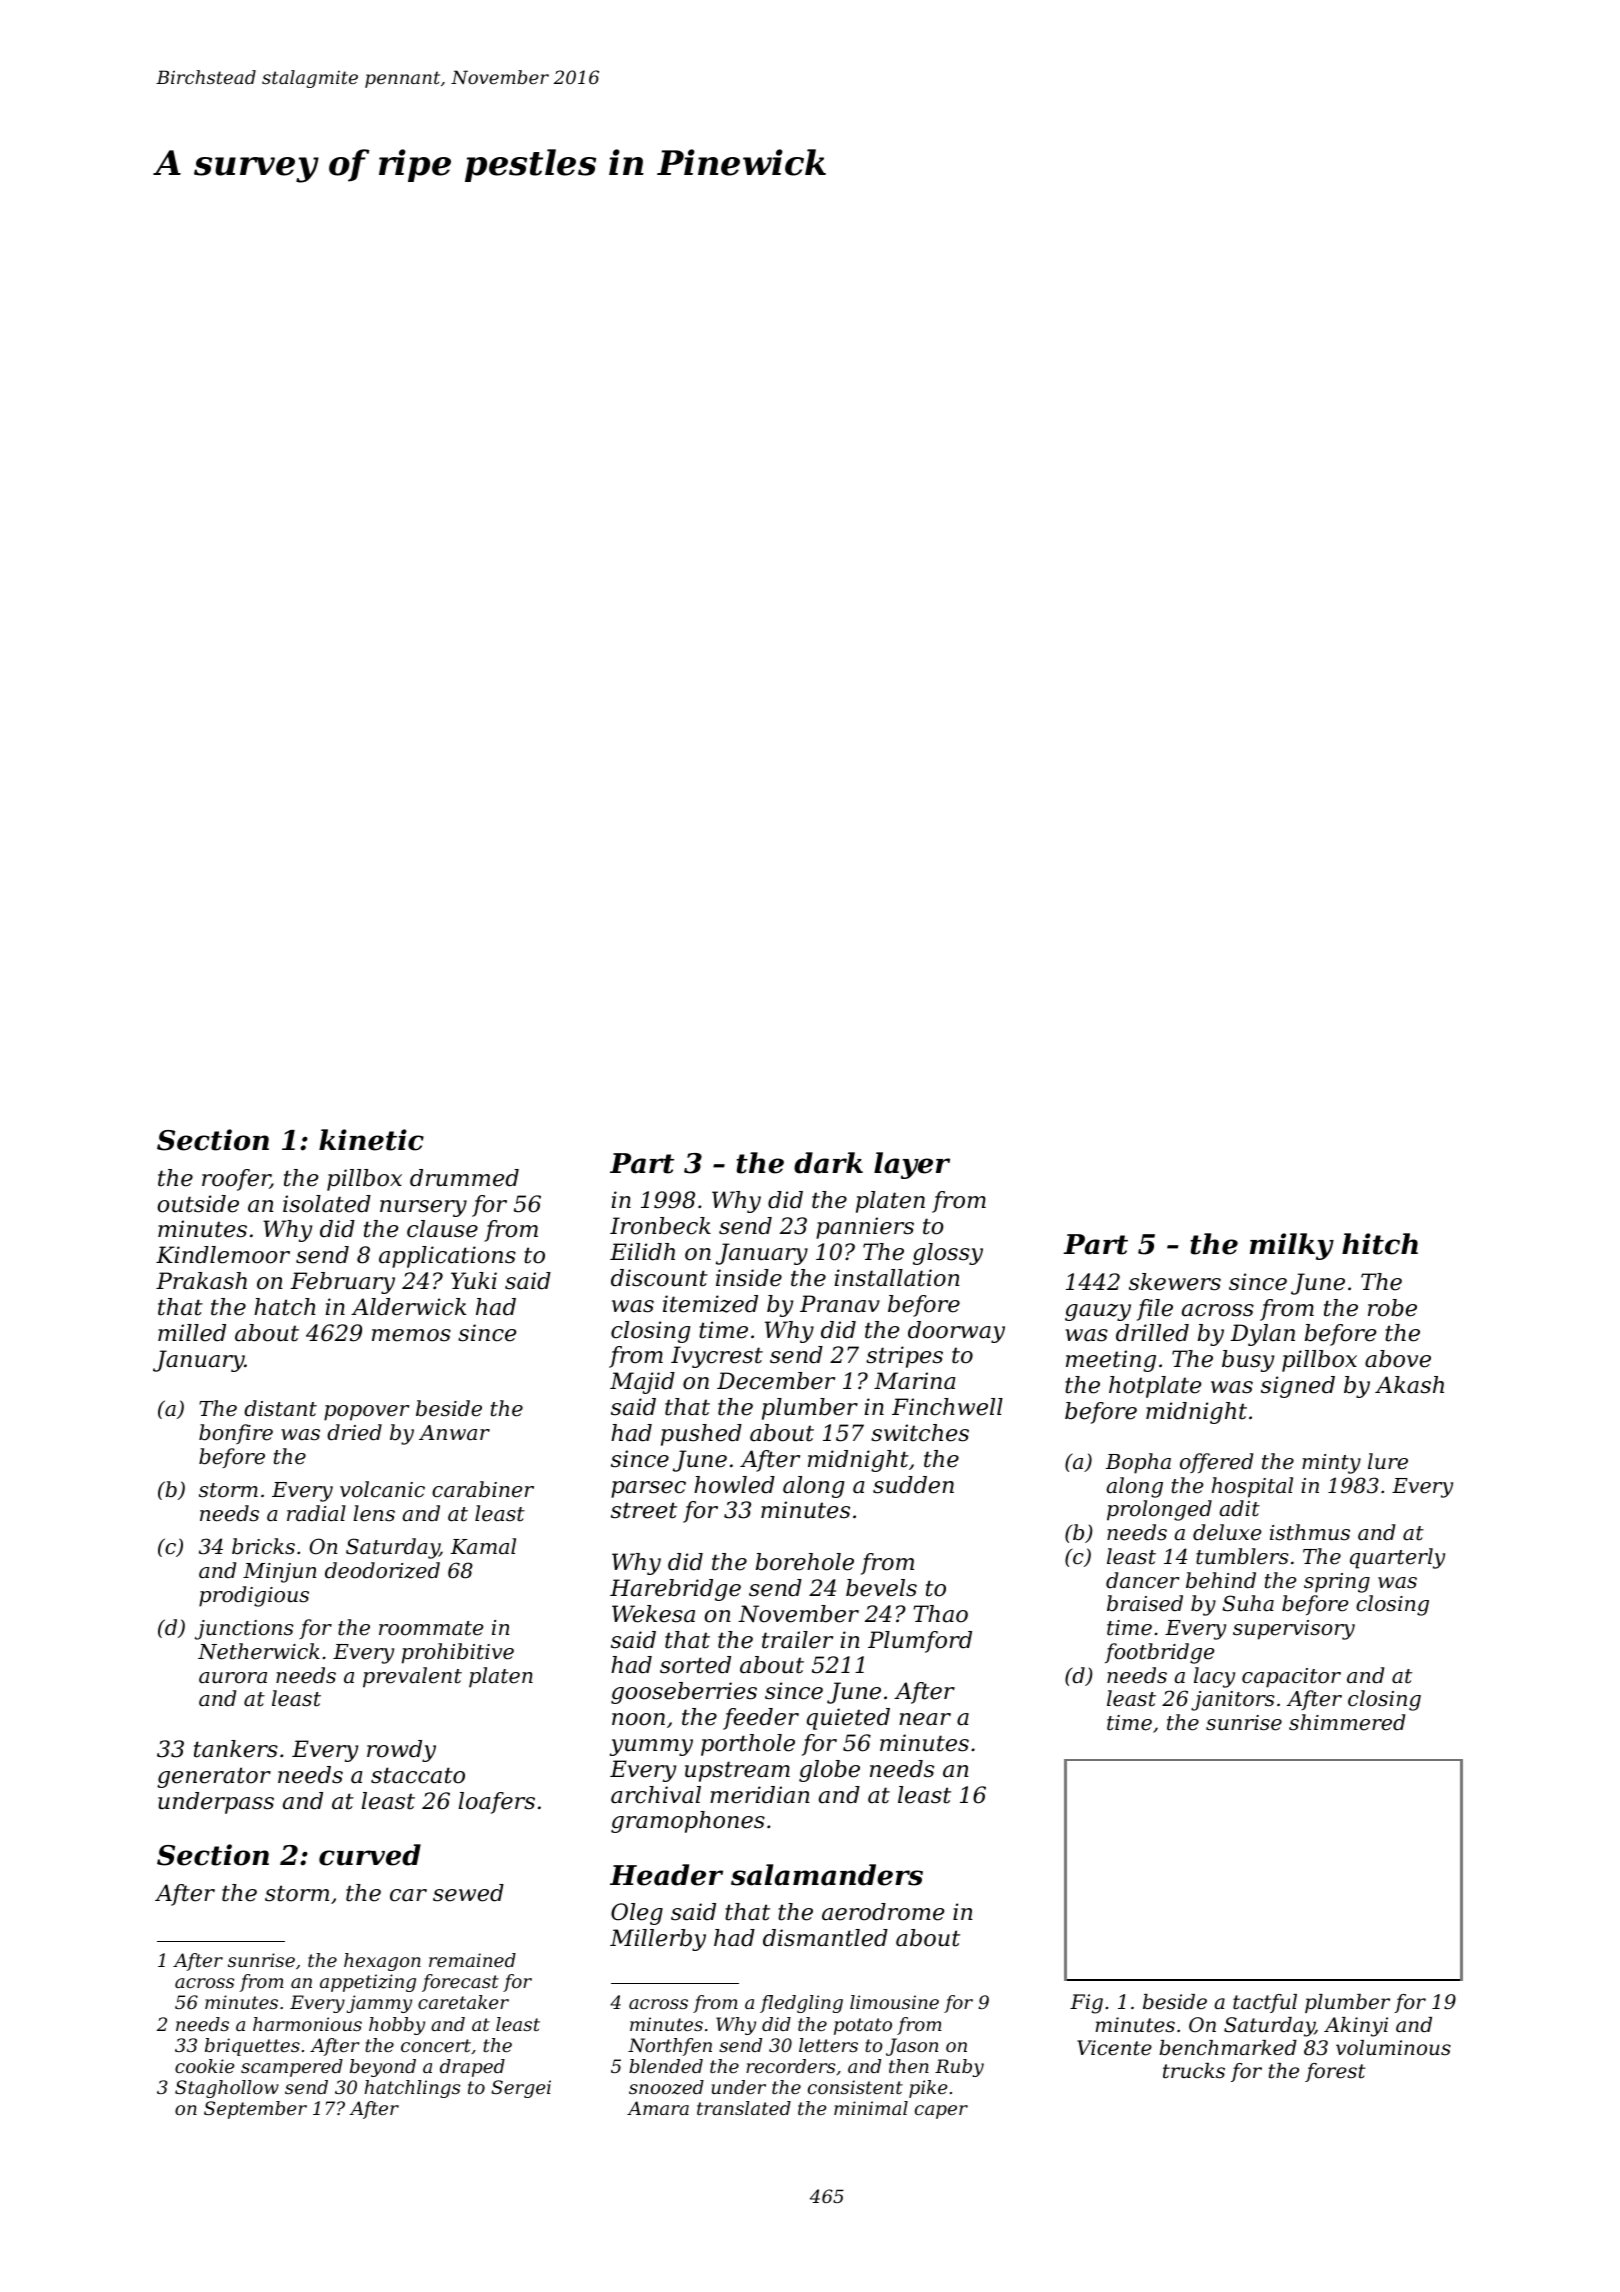 This document has height=2292, width=1620. Describe the element at coordinates (829, 1771) in the document. I see `globe` at that location.
